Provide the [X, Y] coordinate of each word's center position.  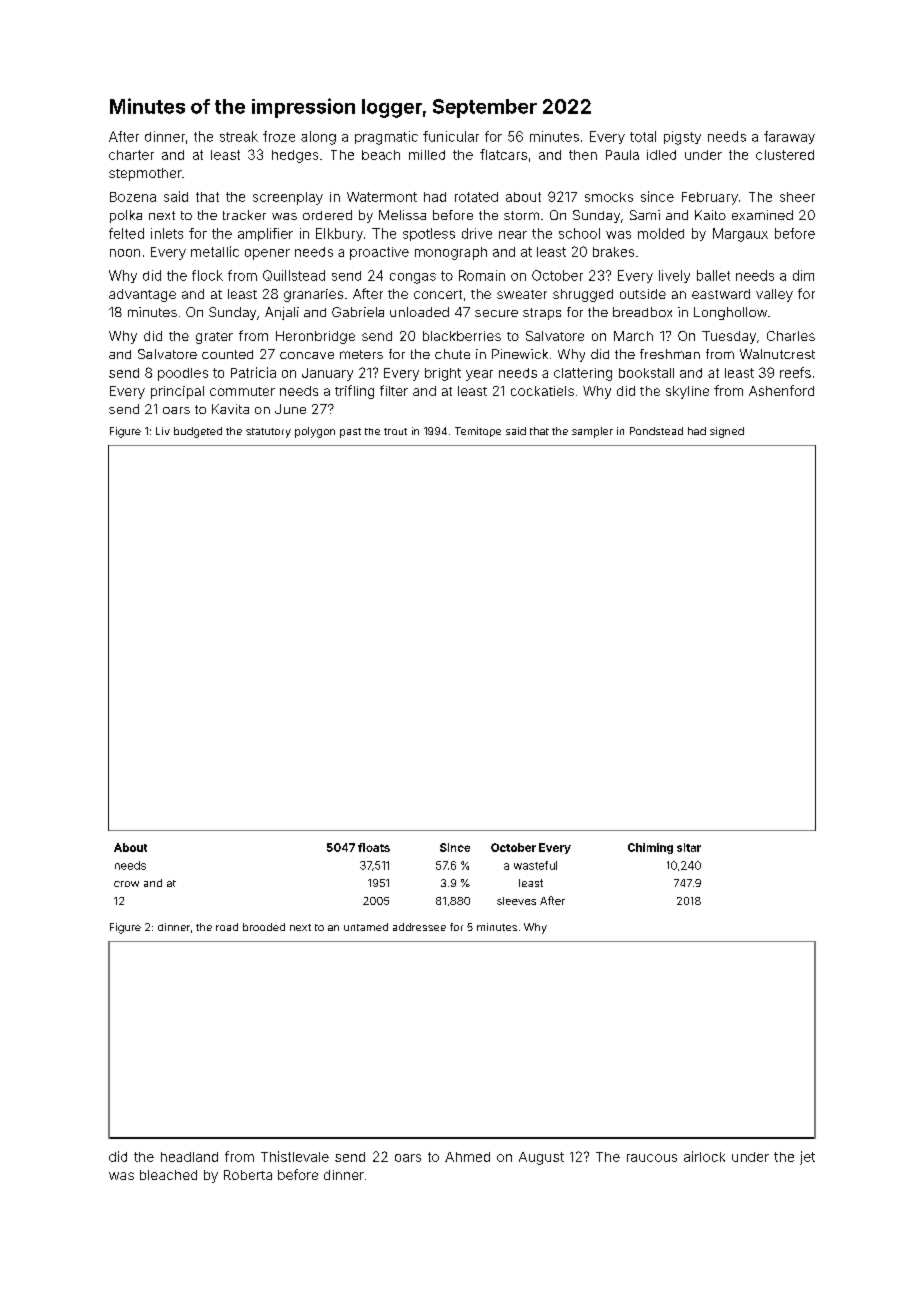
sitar [689, 847]
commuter [242, 391]
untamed [366, 927]
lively [674, 276]
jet [807, 1158]
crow [126, 884]
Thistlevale [295, 1156]
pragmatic [386, 138]
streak [239, 136]
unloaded [419, 312]
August [541, 1158]
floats [374, 847]
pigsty [682, 138]
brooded [264, 927]
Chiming [650, 848]
